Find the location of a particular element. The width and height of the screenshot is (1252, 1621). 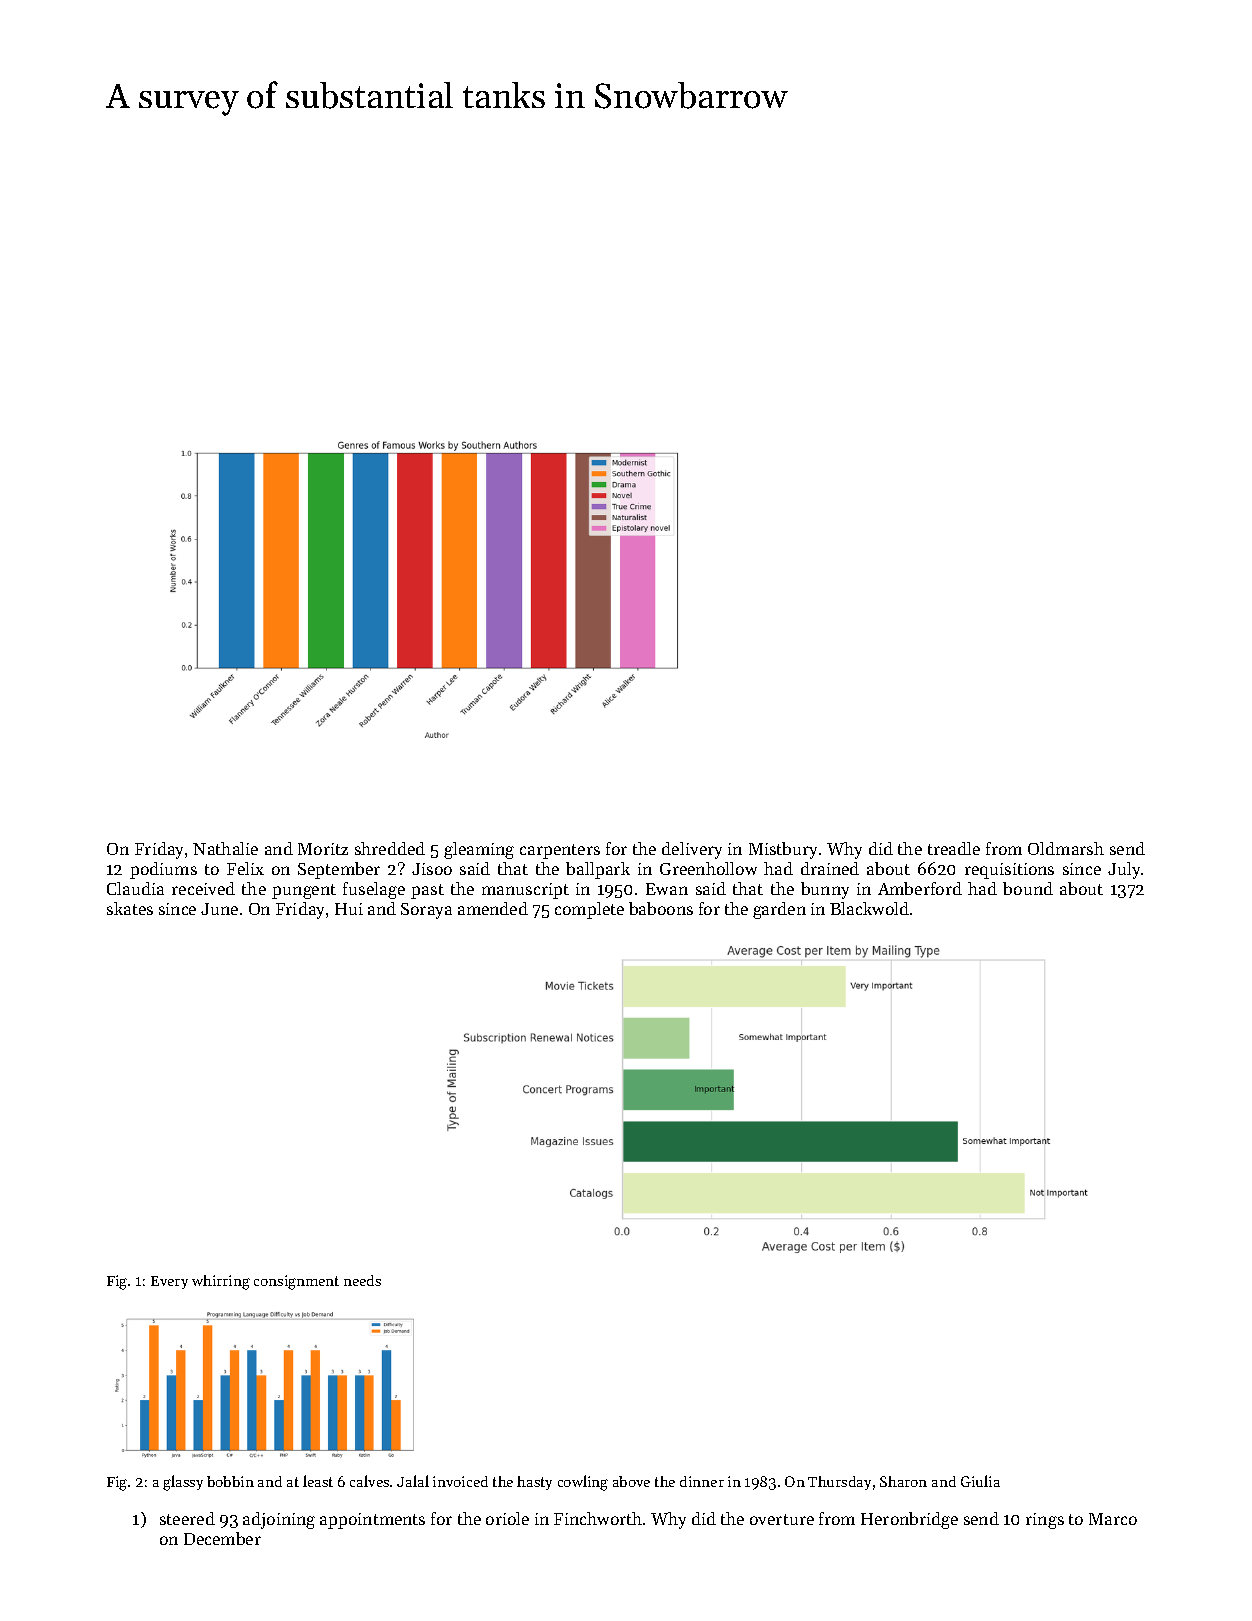

Amberford is located at coordinates (920, 888).
